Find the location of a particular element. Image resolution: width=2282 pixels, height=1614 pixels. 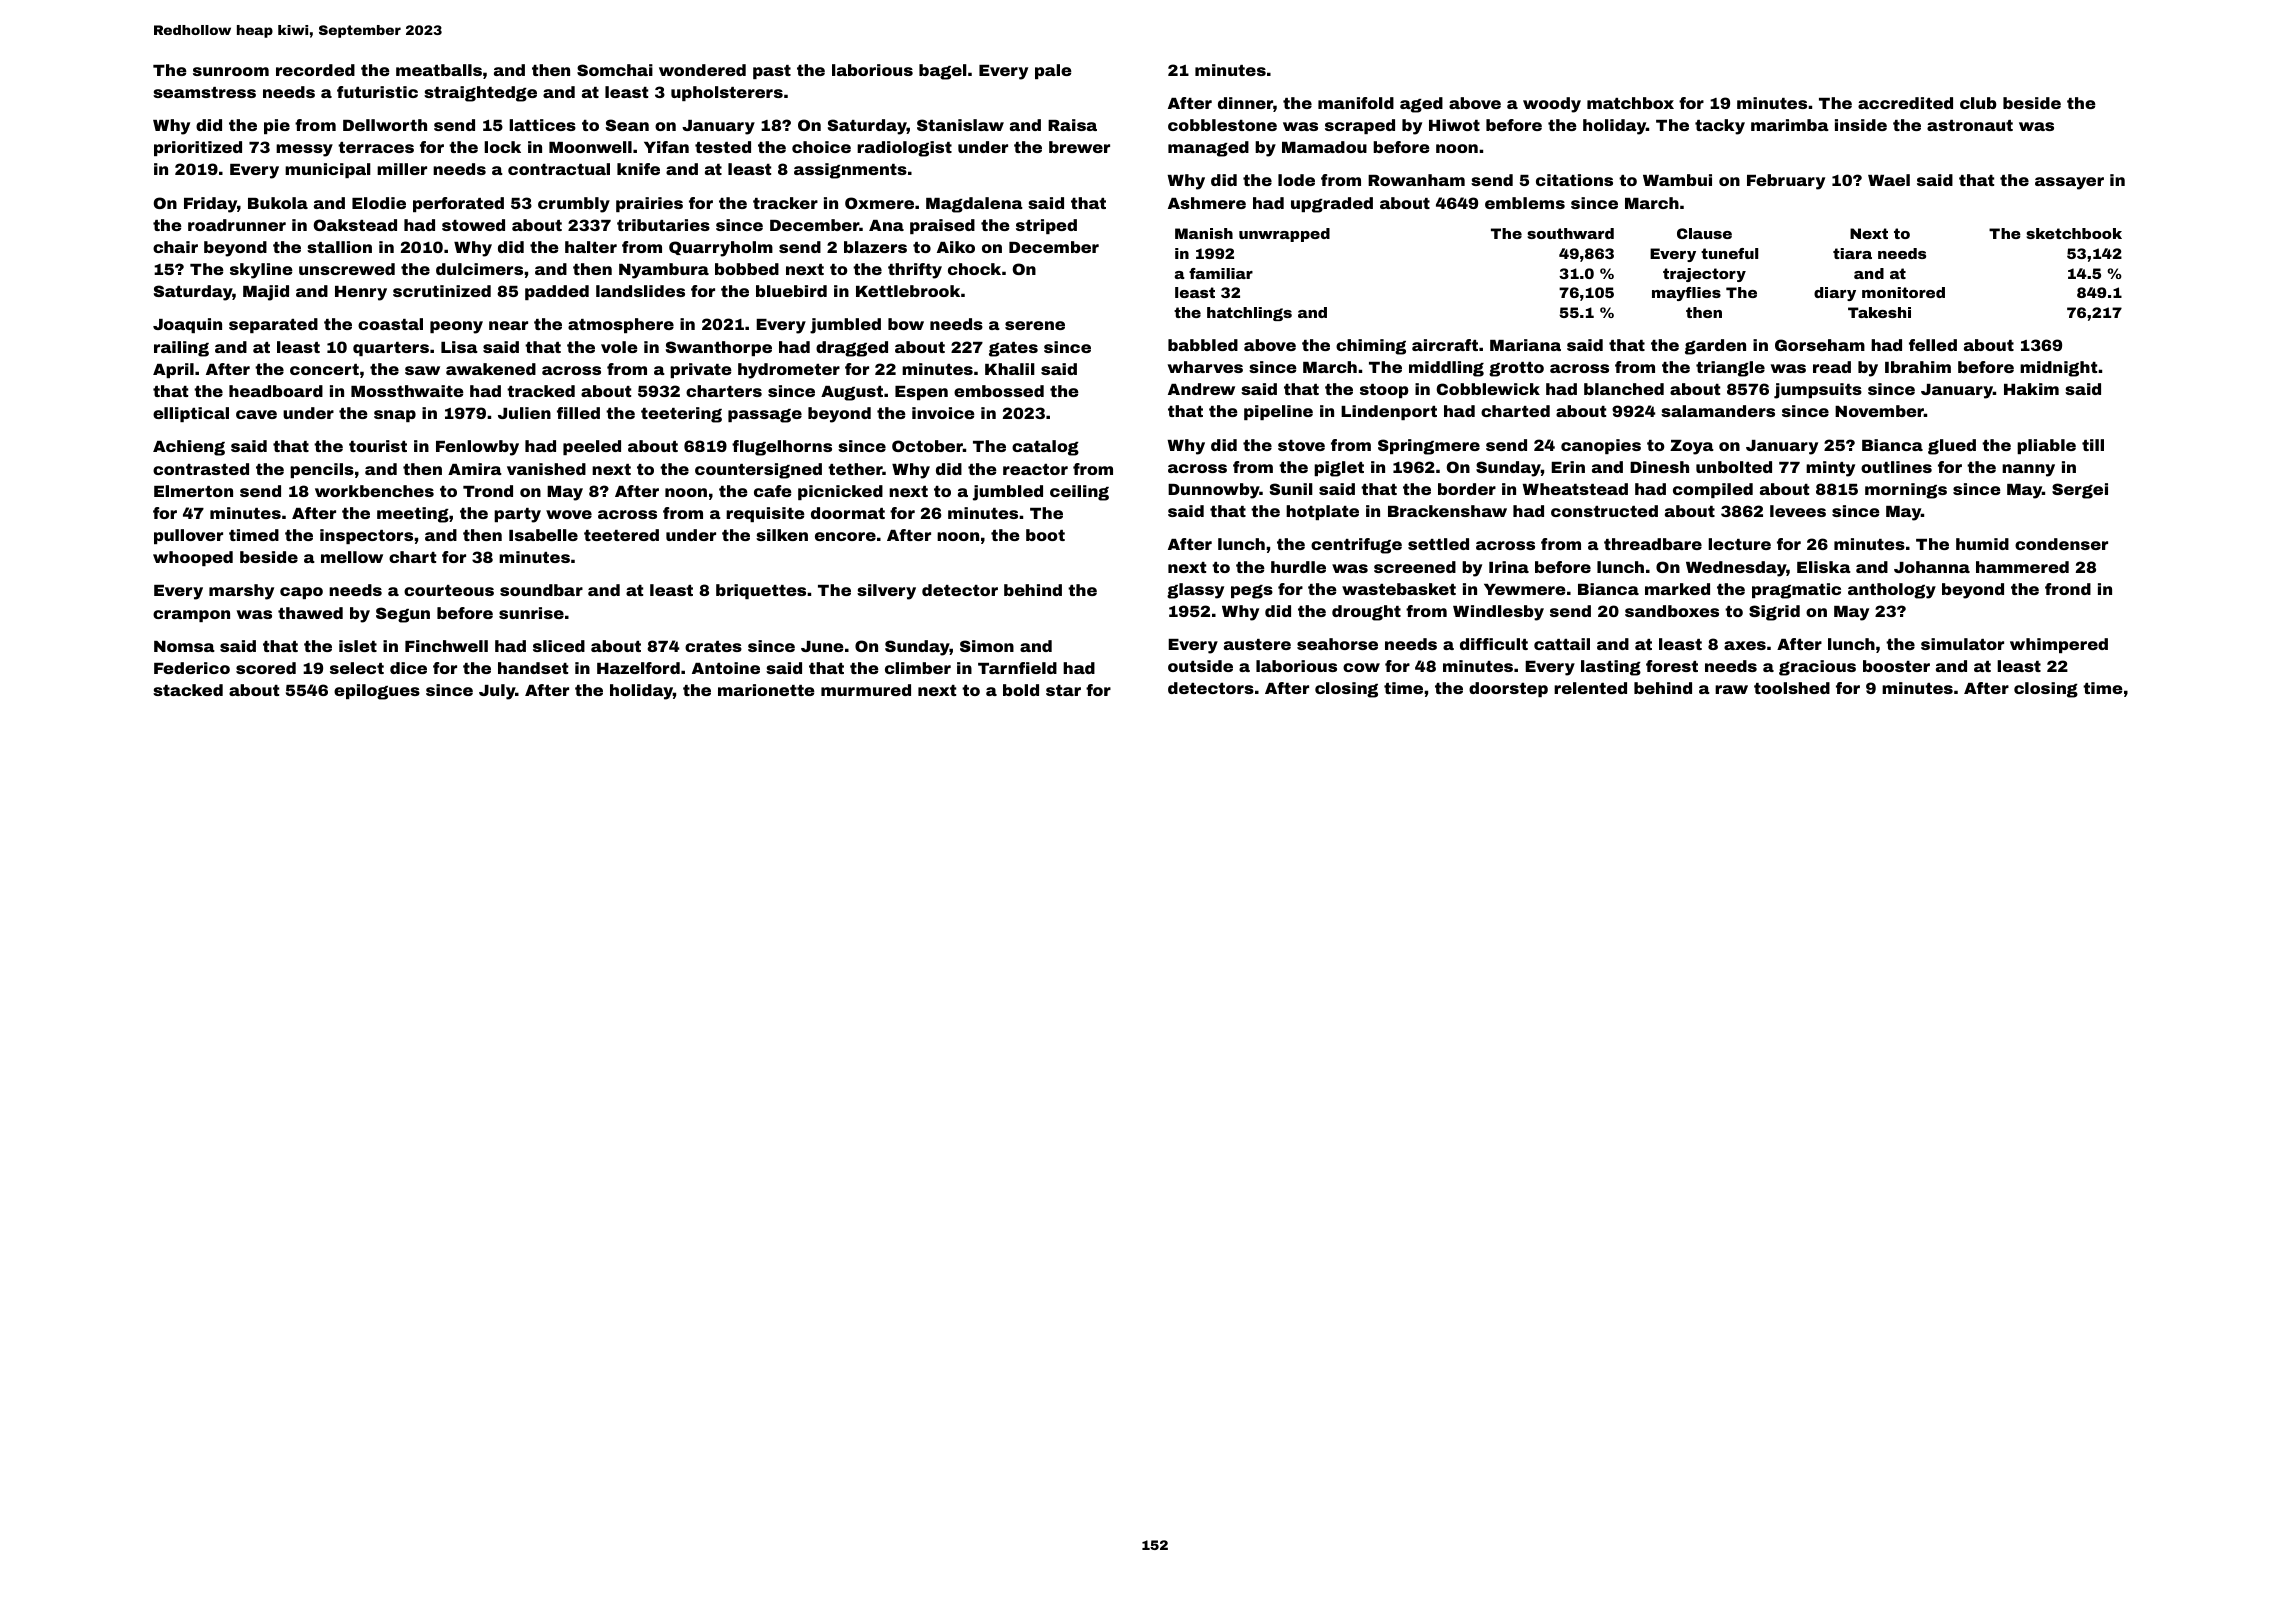

hydrometer is located at coordinates (789, 371).
